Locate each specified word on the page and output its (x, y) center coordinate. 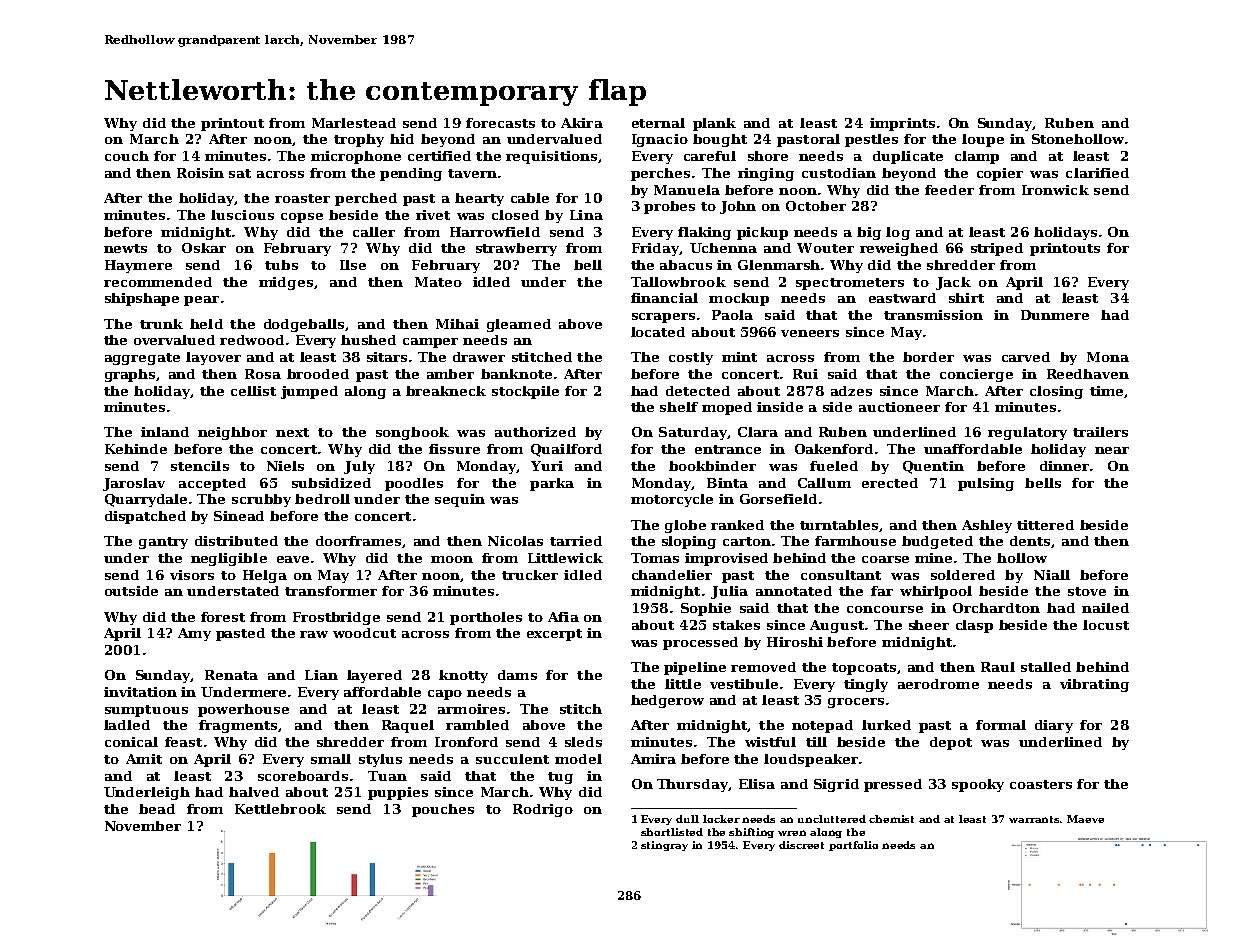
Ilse (353, 265)
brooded (318, 374)
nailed (1105, 608)
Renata (231, 675)
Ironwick (1055, 190)
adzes (851, 391)
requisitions (551, 157)
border (928, 357)
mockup (739, 299)
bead (157, 809)
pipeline (695, 668)
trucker (530, 575)
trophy (359, 140)
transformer (331, 591)
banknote (516, 374)
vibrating (1094, 685)
